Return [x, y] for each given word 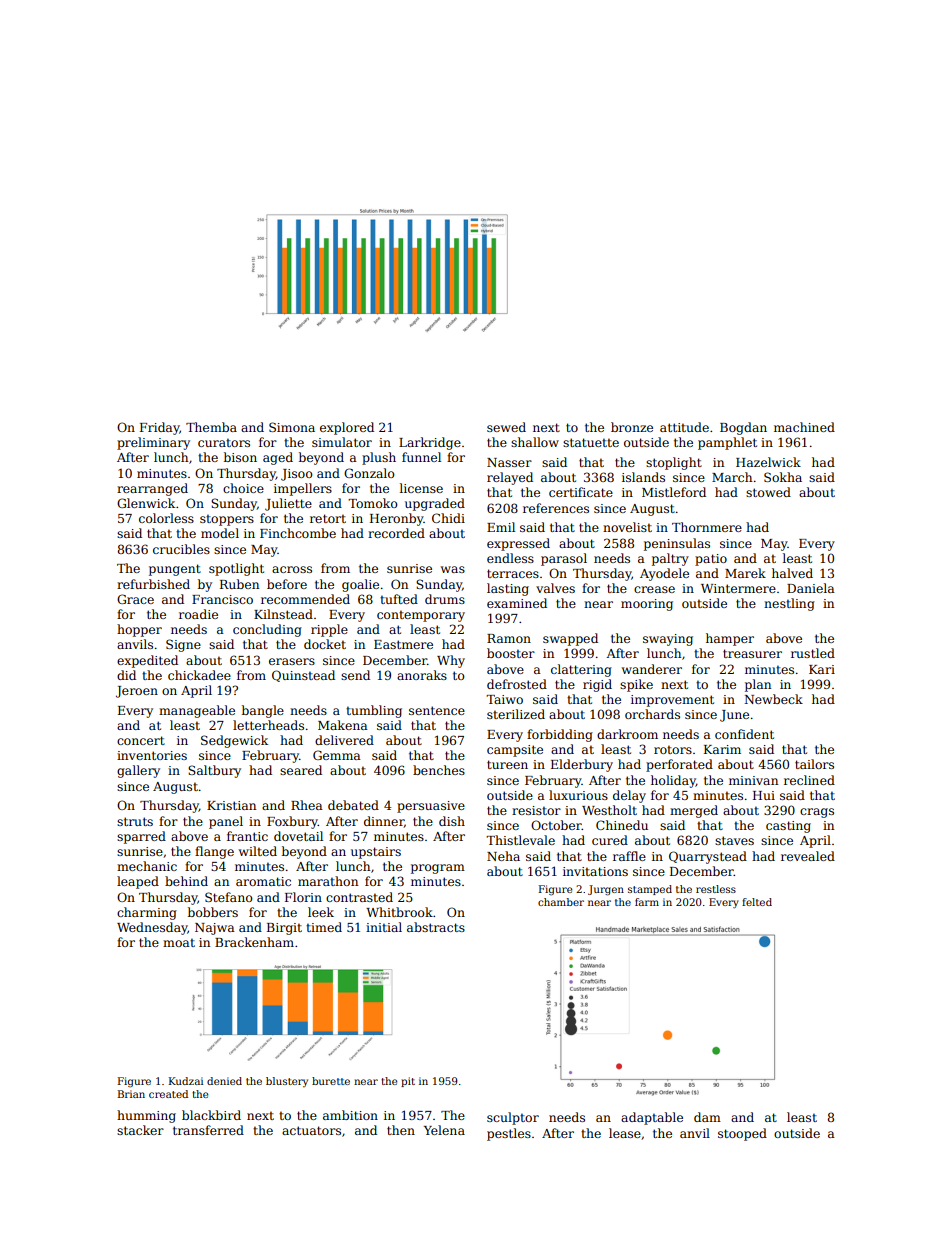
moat [179, 942]
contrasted [359, 897]
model [220, 533]
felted [757, 902]
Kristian [231, 805]
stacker [140, 1130]
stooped [742, 1134]
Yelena [444, 1130]
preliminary [153, 443]
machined [804, 427]
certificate [581, 492]
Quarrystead [708, 857]
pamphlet [727, 443]
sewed [506, 427]
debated [353, 805]
